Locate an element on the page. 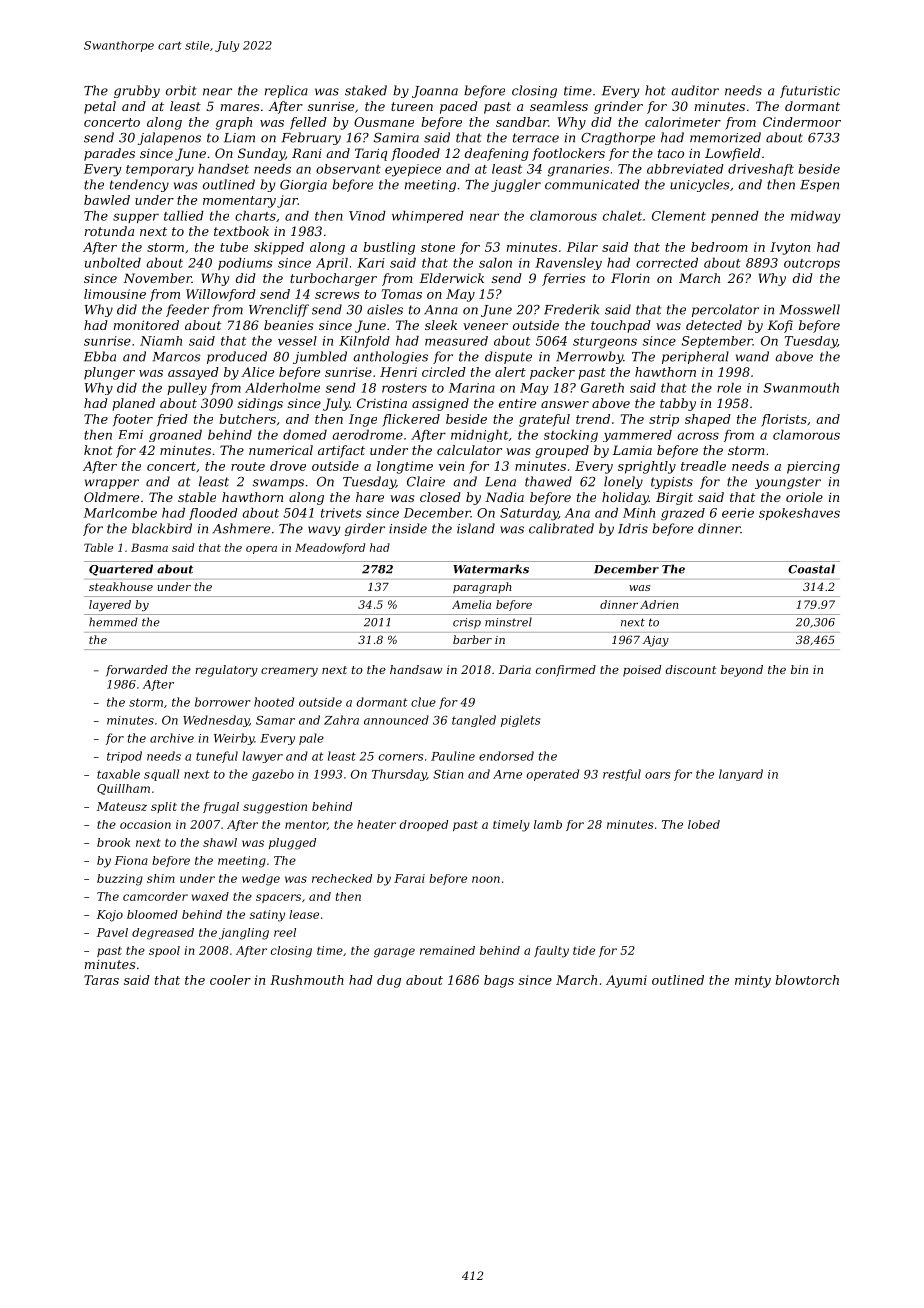 This image has width=924, height=1308. minstrel is located at coordinates (508, 622).
